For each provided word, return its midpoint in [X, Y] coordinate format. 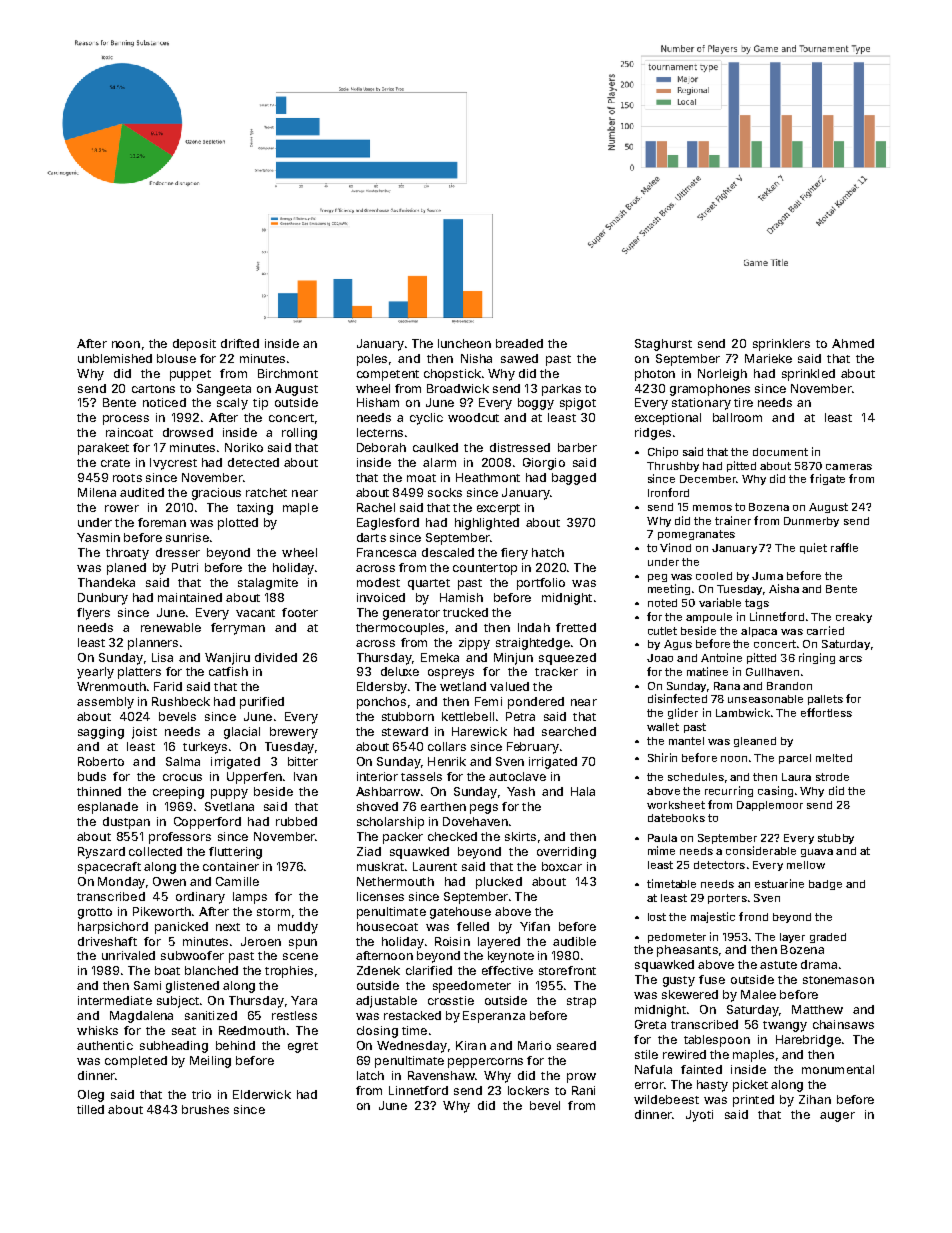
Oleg [91, 1096]
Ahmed [853, 343]
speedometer [472, 987]
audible [574, 941]
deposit [194, 345]
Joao [660, 658]
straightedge [533, 644]
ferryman [238, 629]
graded [828, 938]
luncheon [464, 343]
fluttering [235, 853]
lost [657, 917]
